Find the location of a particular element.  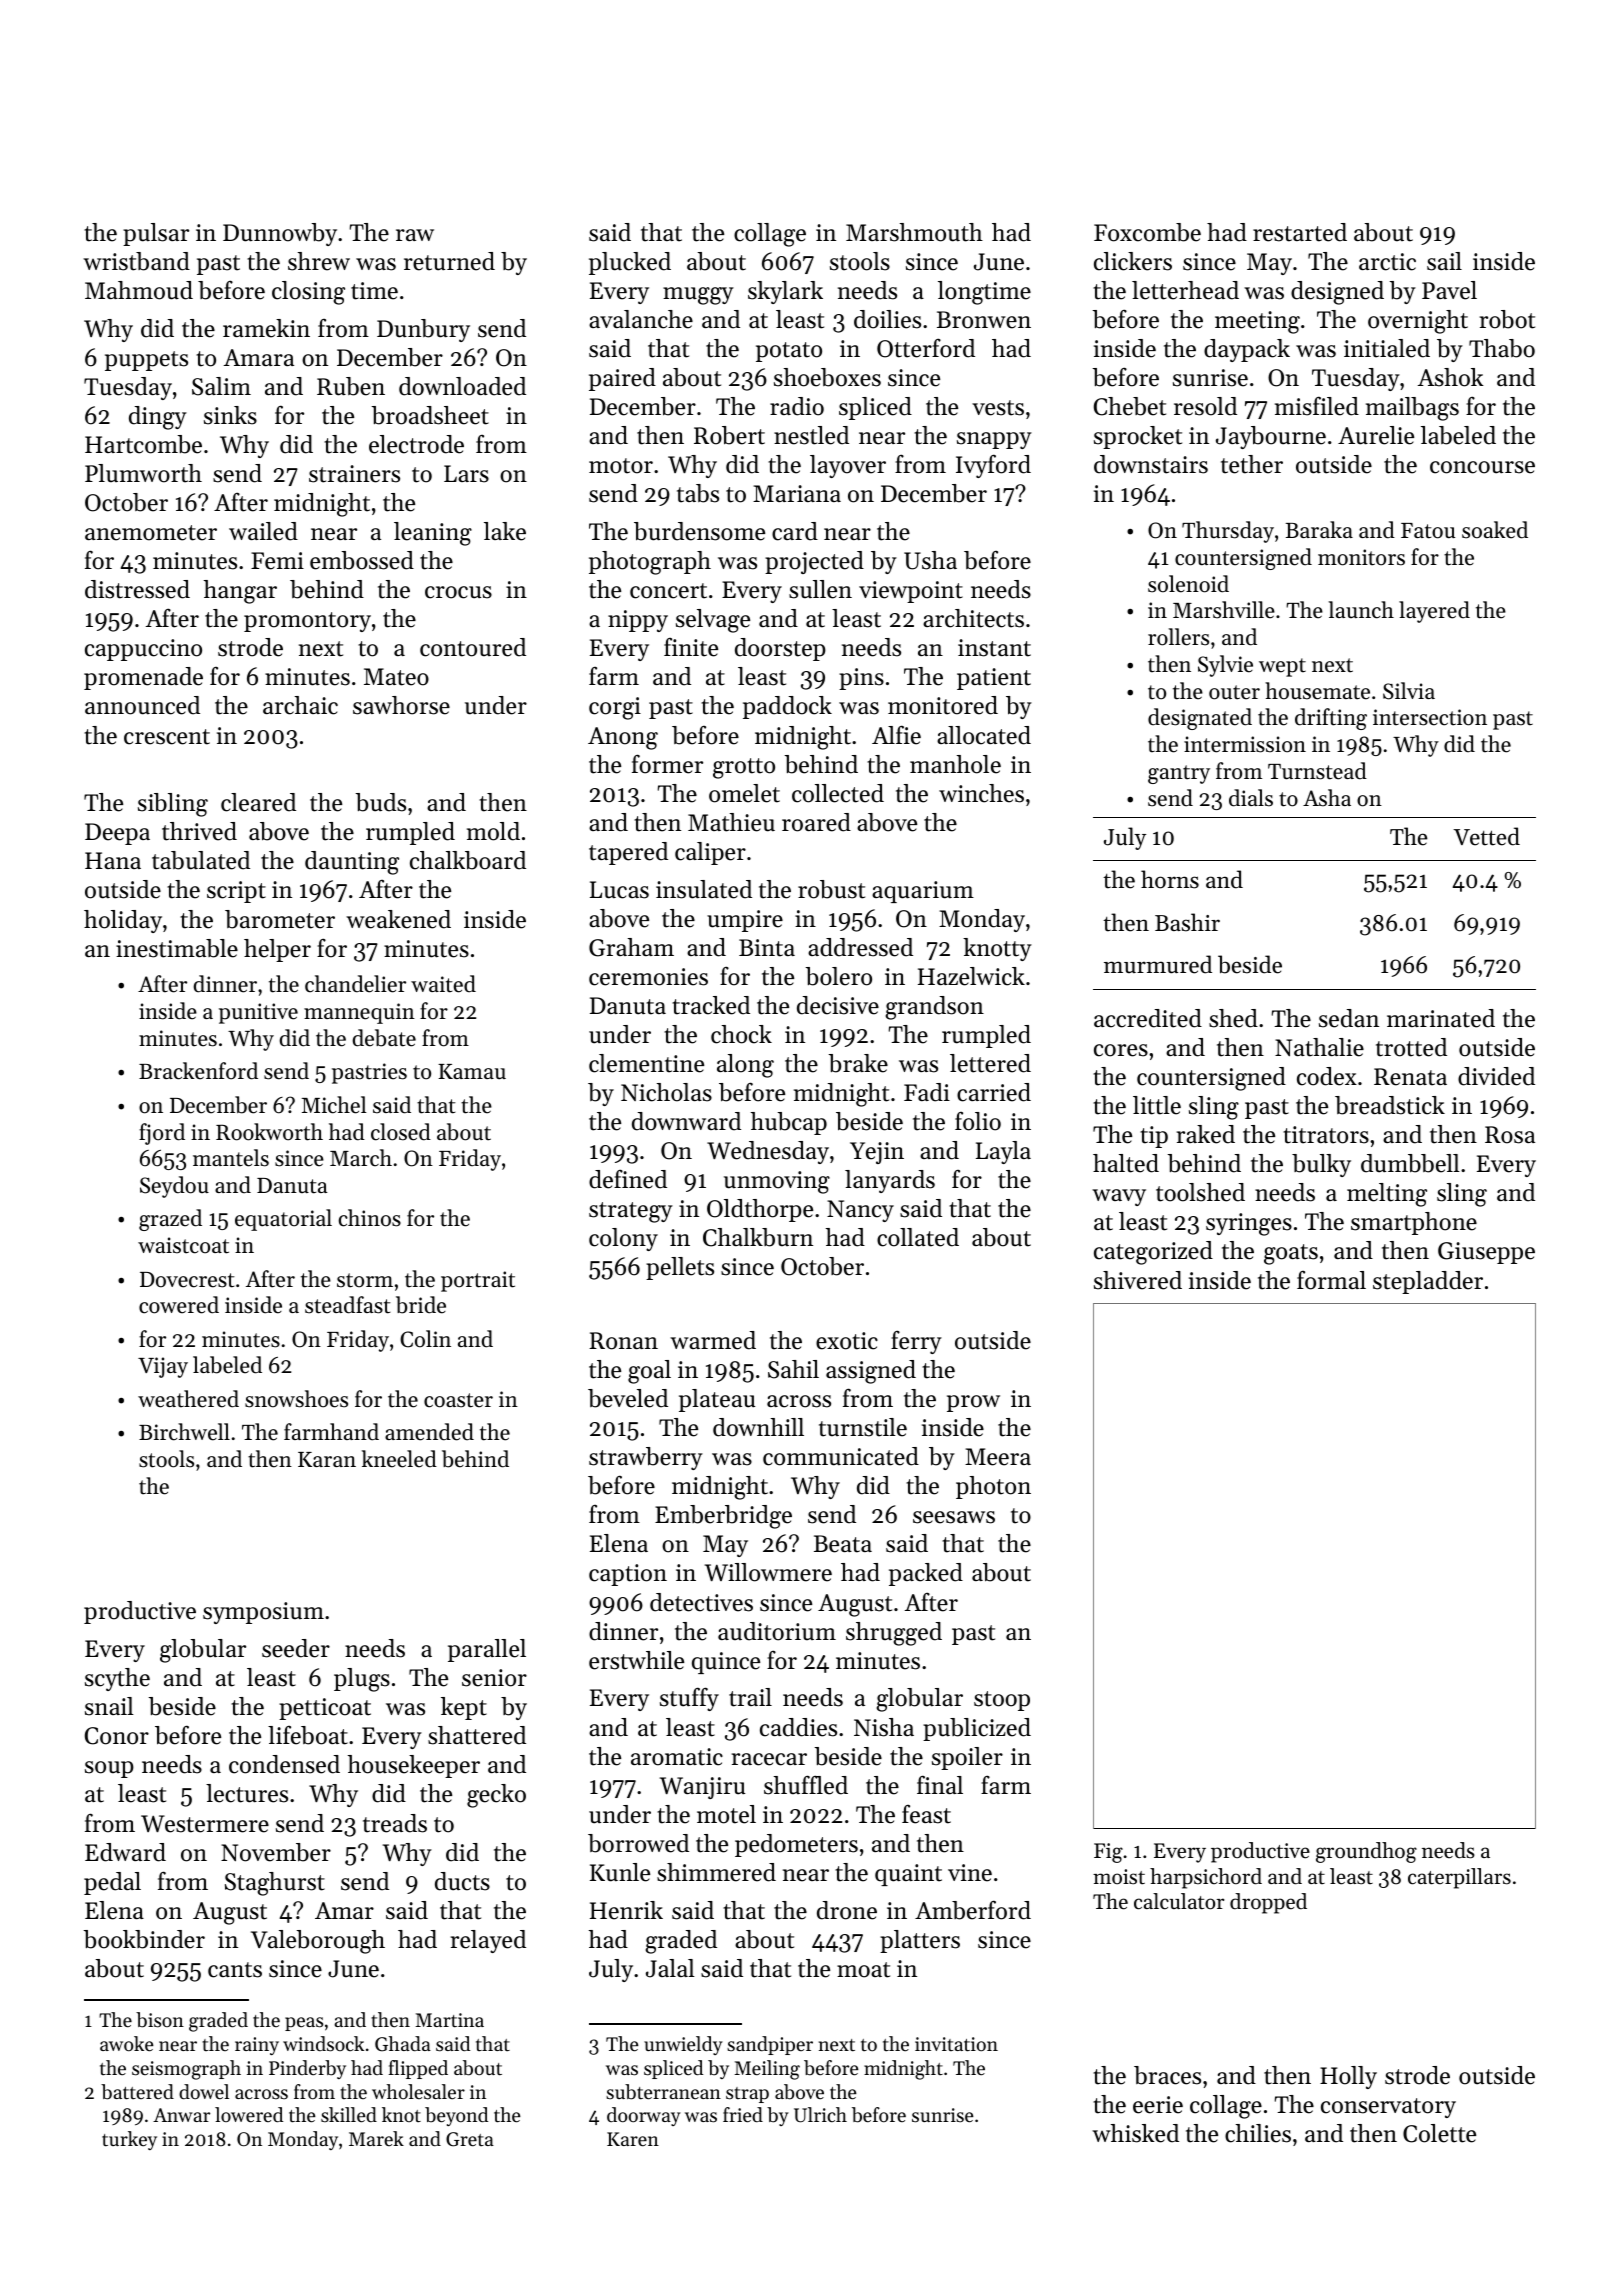

returned is located at coordinates (449, 261).
